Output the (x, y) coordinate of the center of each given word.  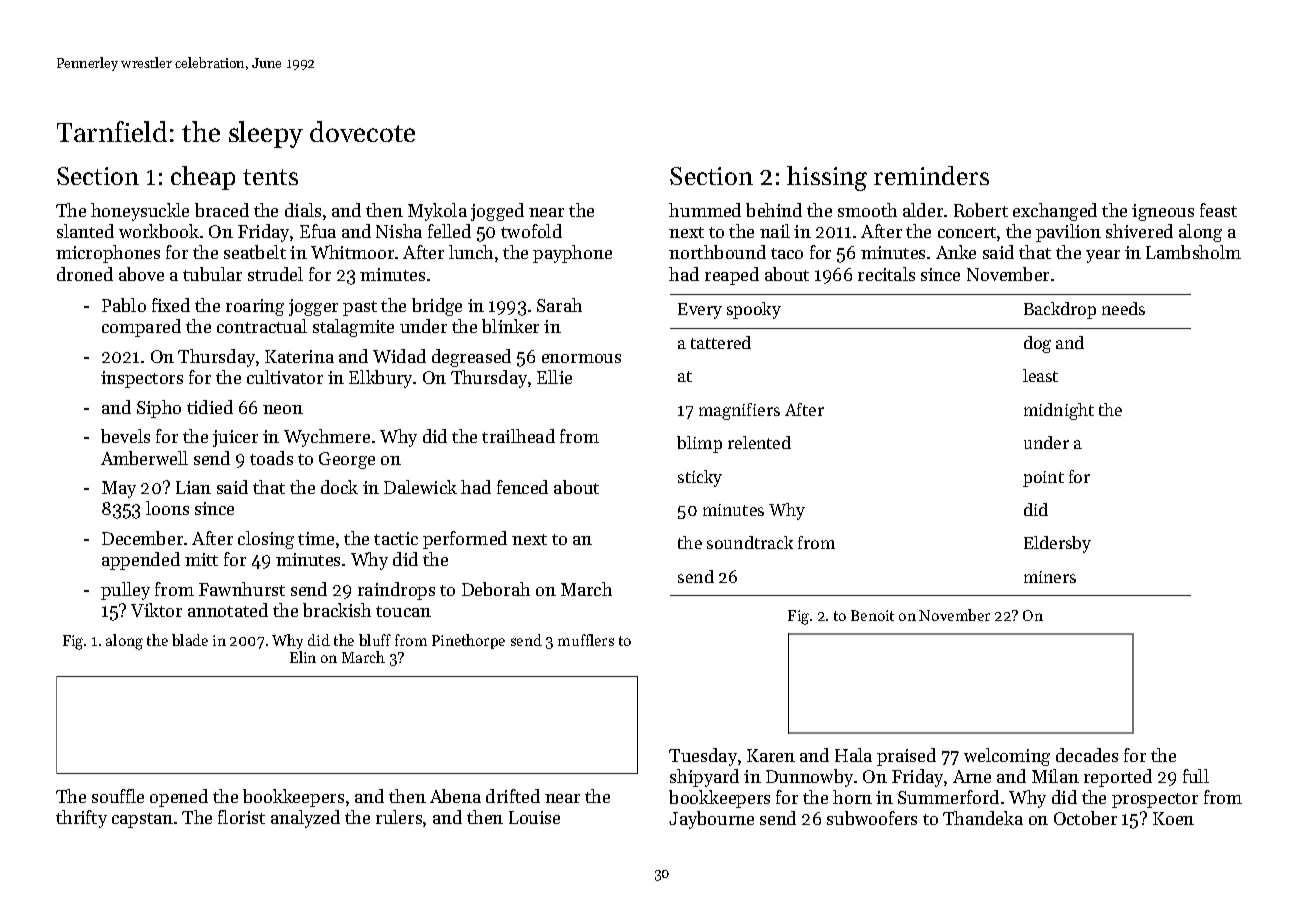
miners (1050, 577)
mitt (201, 559)
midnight (1059, 411)
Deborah (496, 589)
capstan (142, 820)
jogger (313, 307)
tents (270, 177)
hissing (827, 178)
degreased (471, 358)
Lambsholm (1193, 252)
